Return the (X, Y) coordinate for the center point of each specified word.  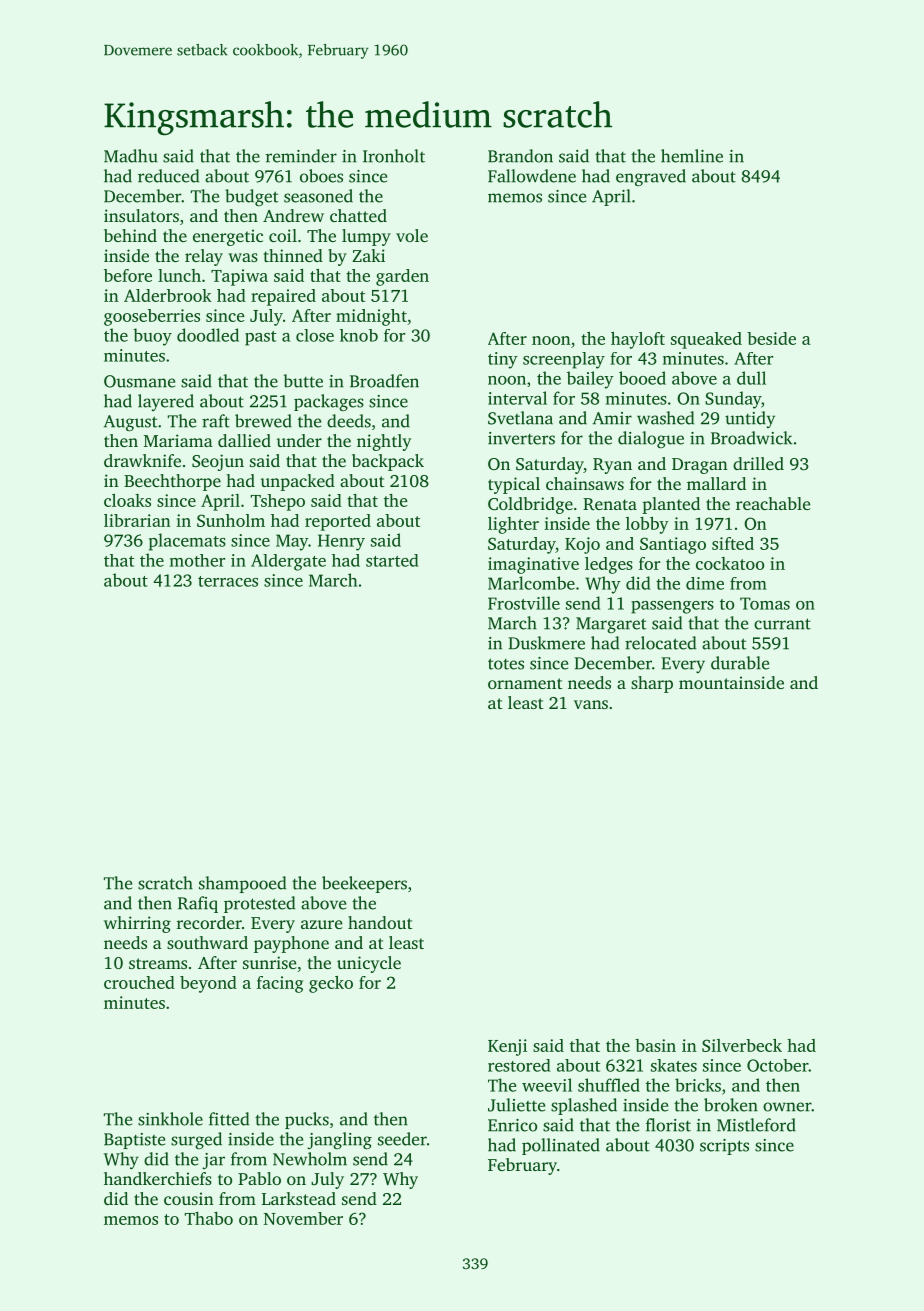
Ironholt (394, 156)
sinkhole (170, 1119)
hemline (692, 156)
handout (380, 922)
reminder (301, 156)
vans (591, 704)
